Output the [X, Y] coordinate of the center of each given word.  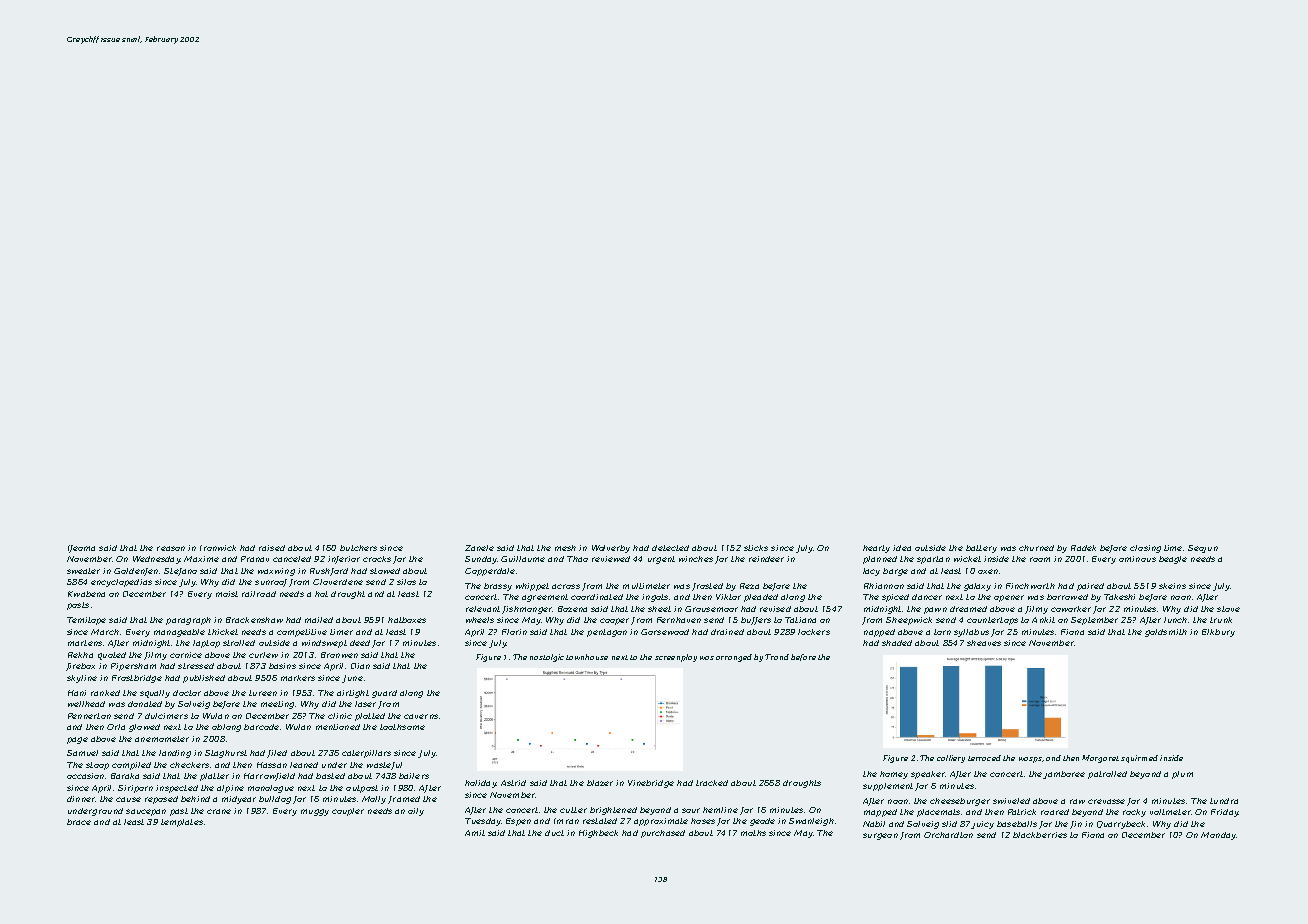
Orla [116, 727]
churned [1036, 548]
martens [85, 643]
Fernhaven [679, 620]
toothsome [402, 727]
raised [272, 548]
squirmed [1139, 759]
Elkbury [1218, 633]
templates [182, 823]
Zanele [479, 548]
